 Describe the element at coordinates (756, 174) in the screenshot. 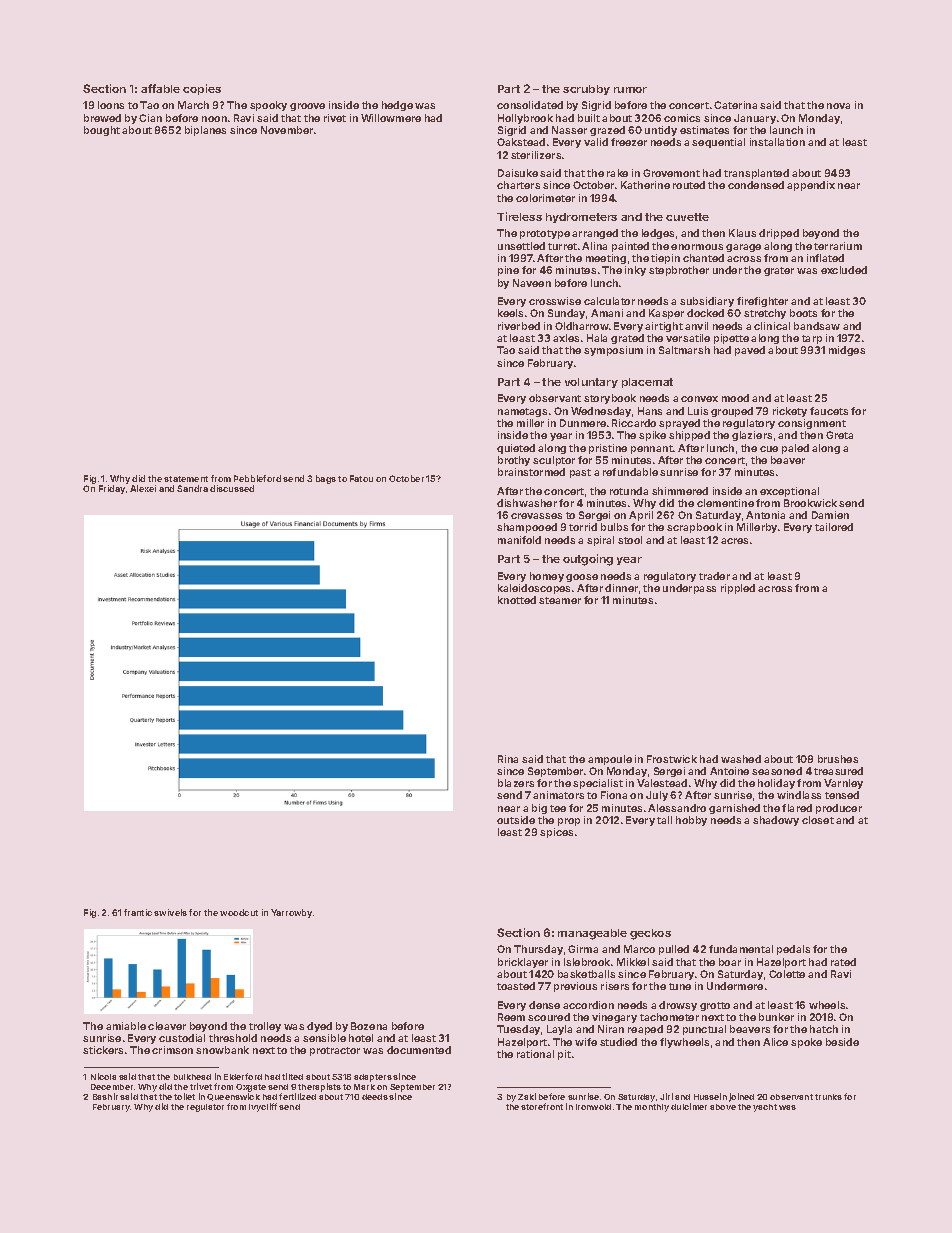

I see `transplanted` at that location.
